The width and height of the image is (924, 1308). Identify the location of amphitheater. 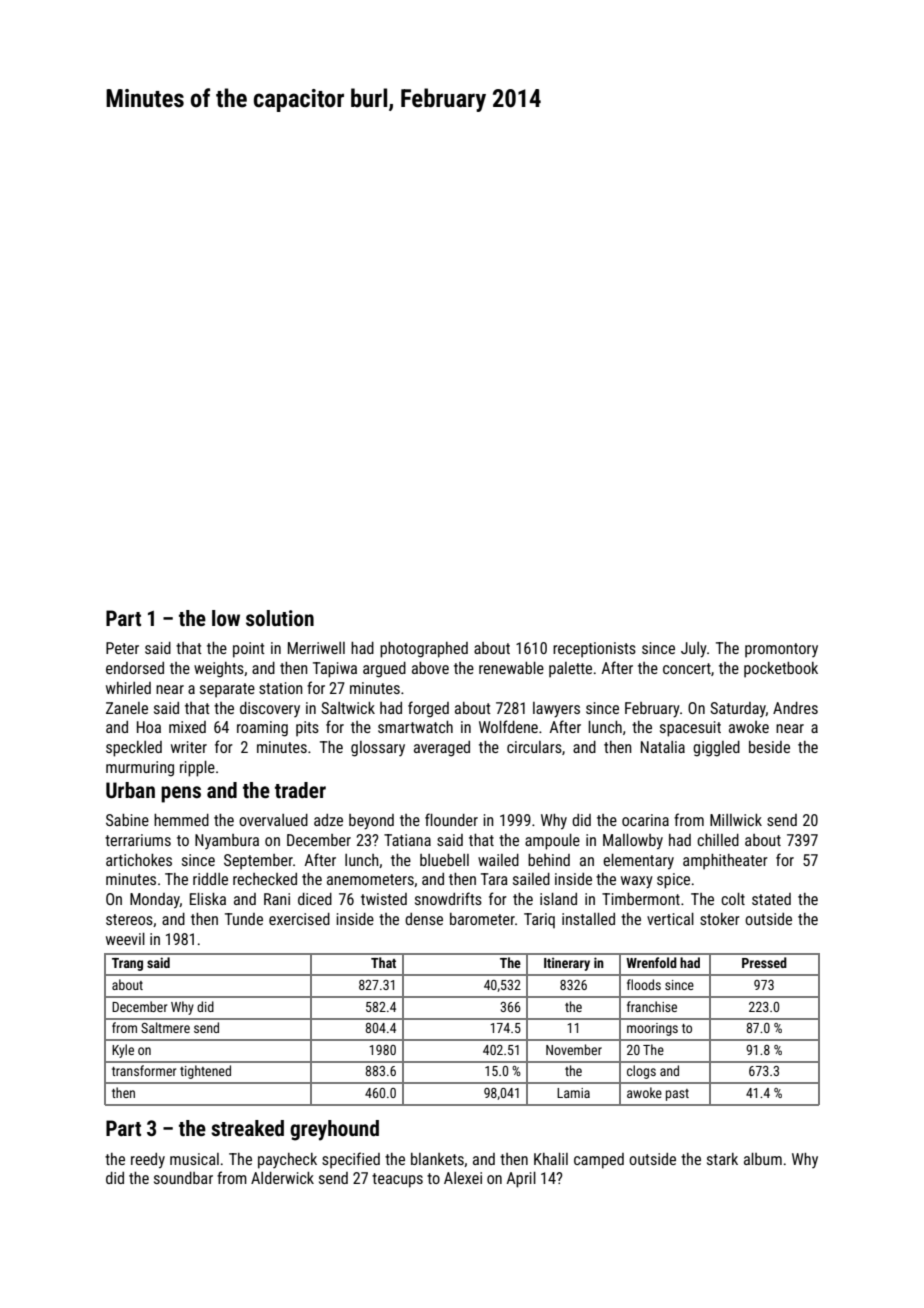
(725, 862).
